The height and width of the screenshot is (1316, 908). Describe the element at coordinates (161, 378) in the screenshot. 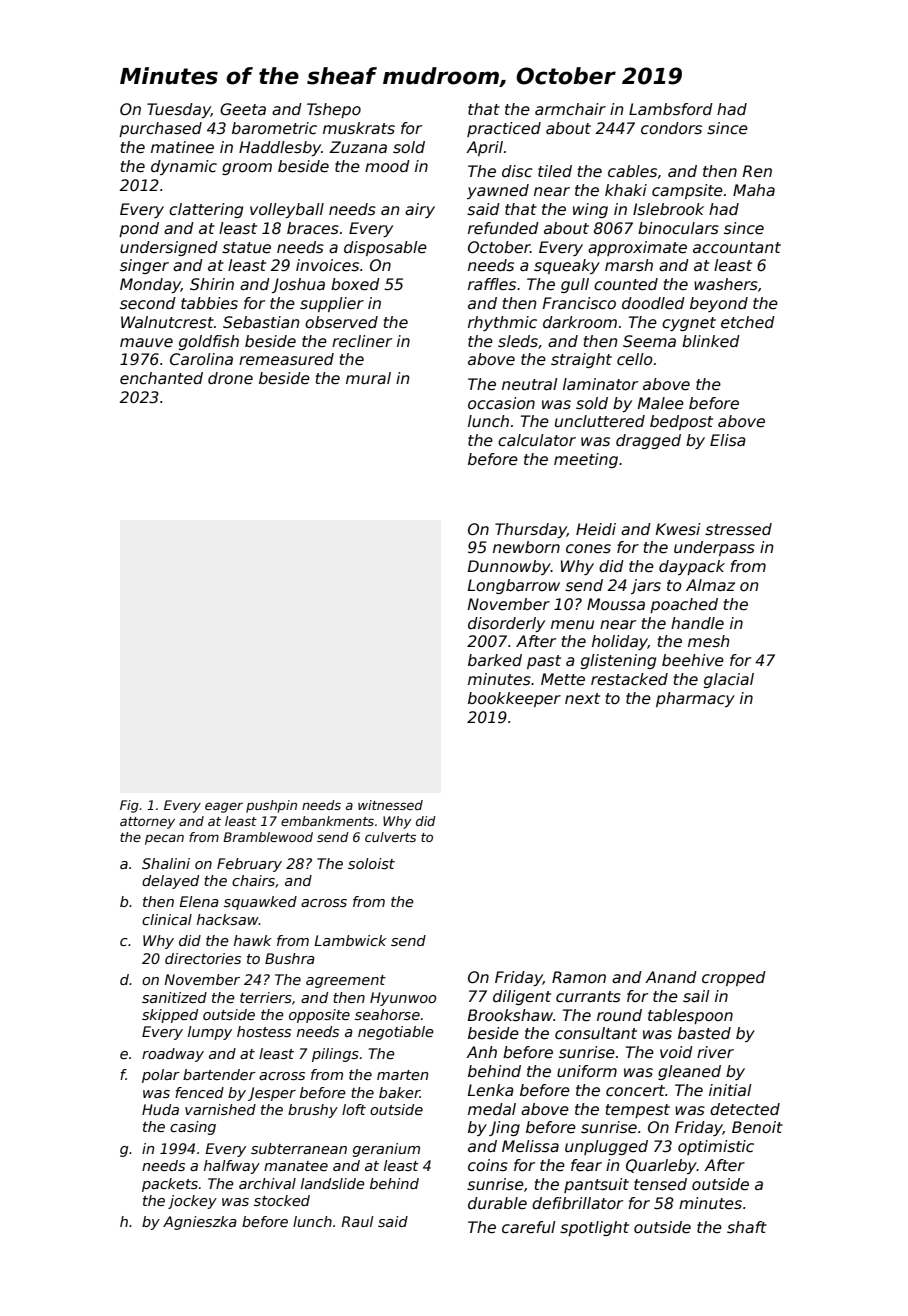

I see `enchanted` at that location.
